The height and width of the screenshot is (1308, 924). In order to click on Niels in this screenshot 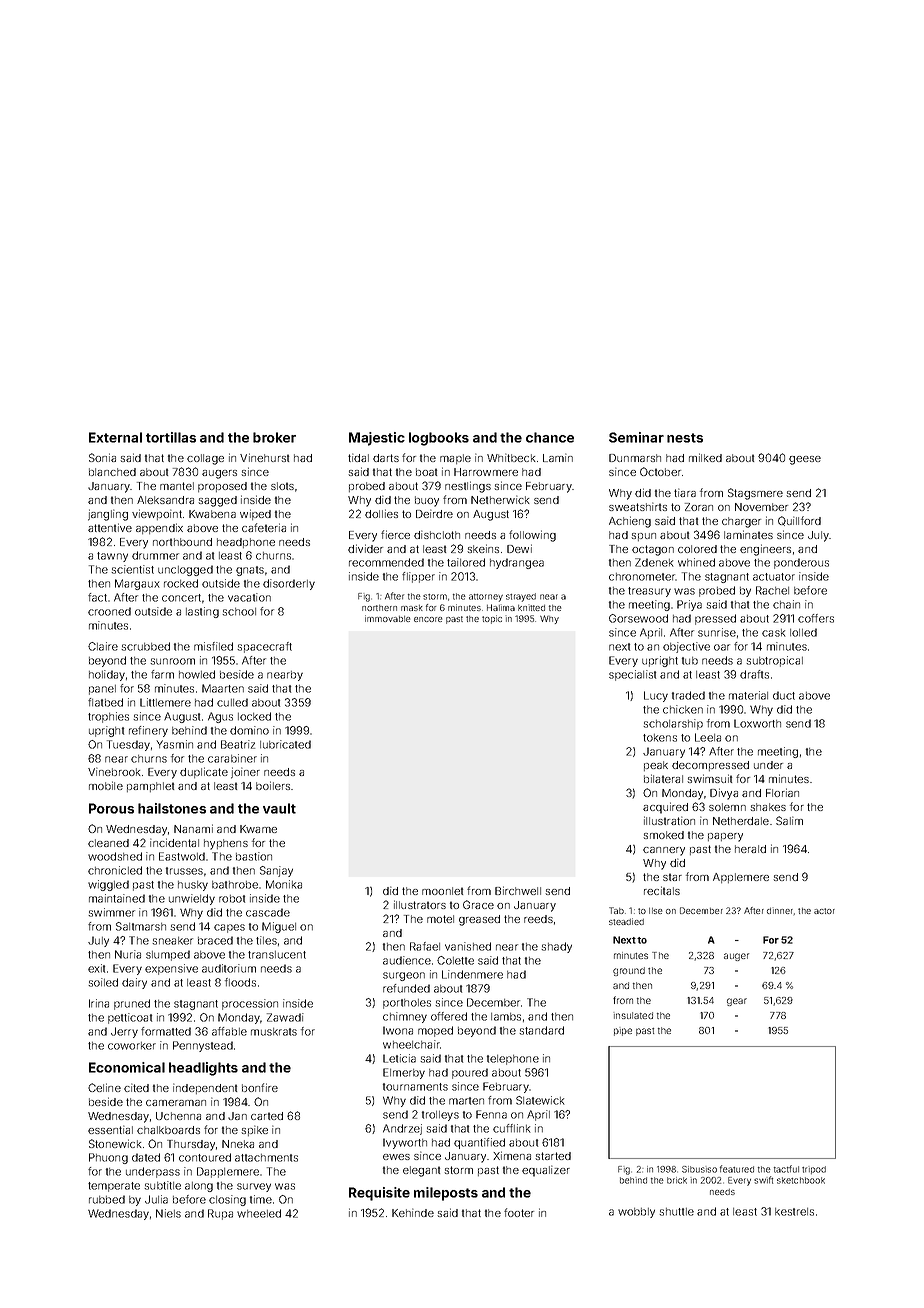, I will do `click(168, 1213)`.
